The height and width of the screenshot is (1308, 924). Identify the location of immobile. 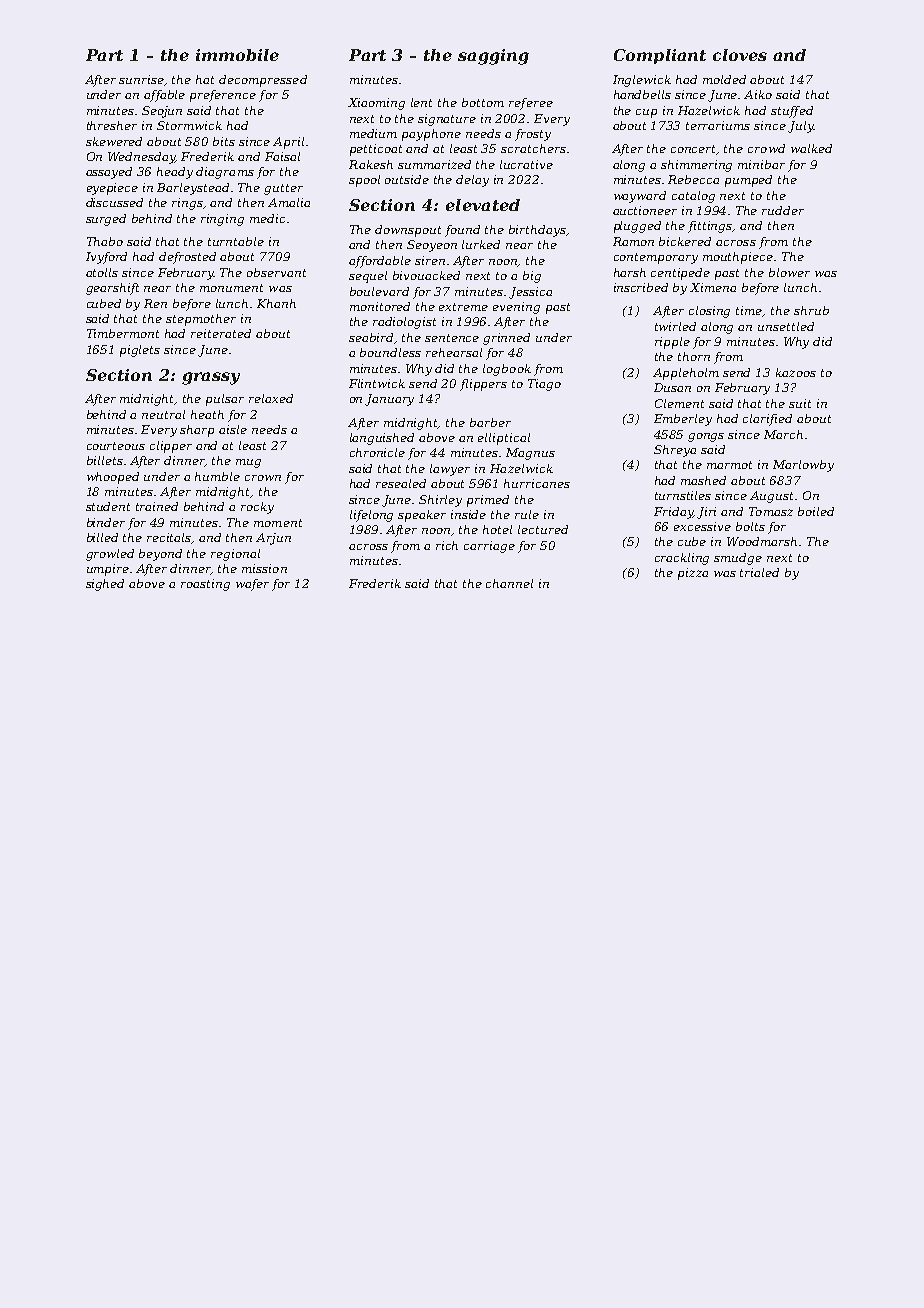
(237, 55).
